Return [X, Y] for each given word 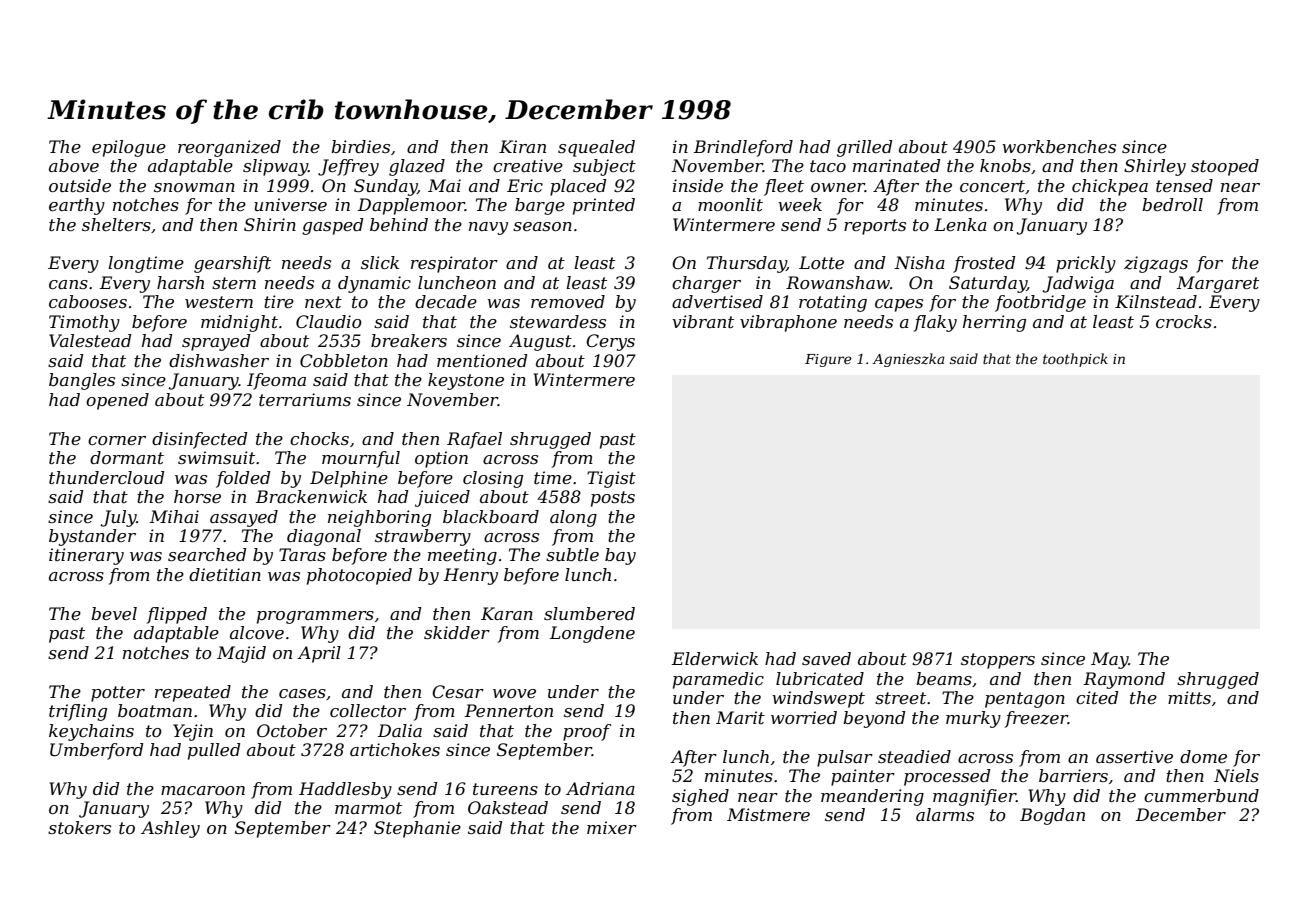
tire [279, 301]
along [573, 518]
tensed [1184, 185]
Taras [302, 554]
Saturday [988, 284]
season [542, 226]
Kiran [522, 146]
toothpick [1075, 360]
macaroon [203, 790]
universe [290, 204]
